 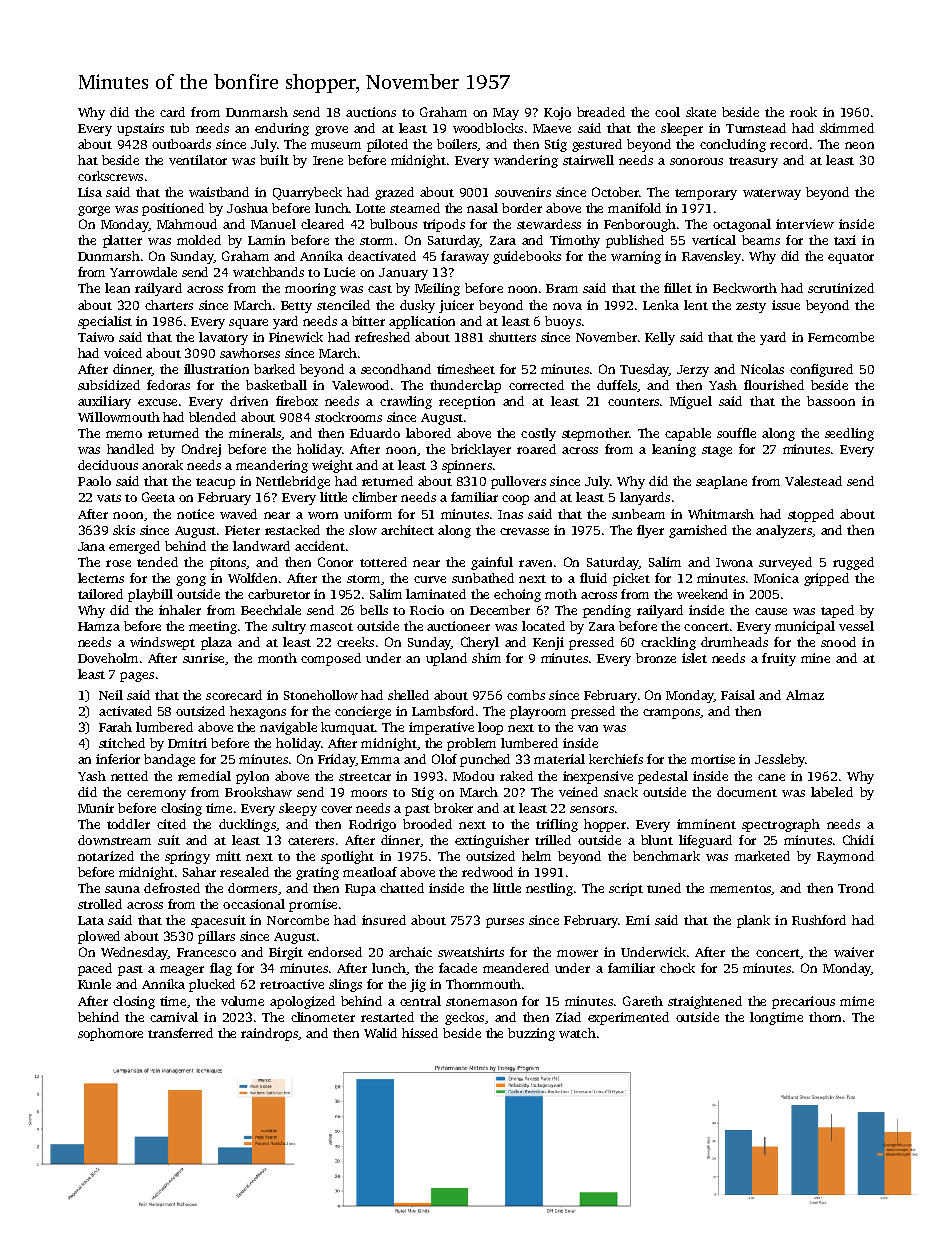 I want to click on rugged, so click(x=853, y=563).
